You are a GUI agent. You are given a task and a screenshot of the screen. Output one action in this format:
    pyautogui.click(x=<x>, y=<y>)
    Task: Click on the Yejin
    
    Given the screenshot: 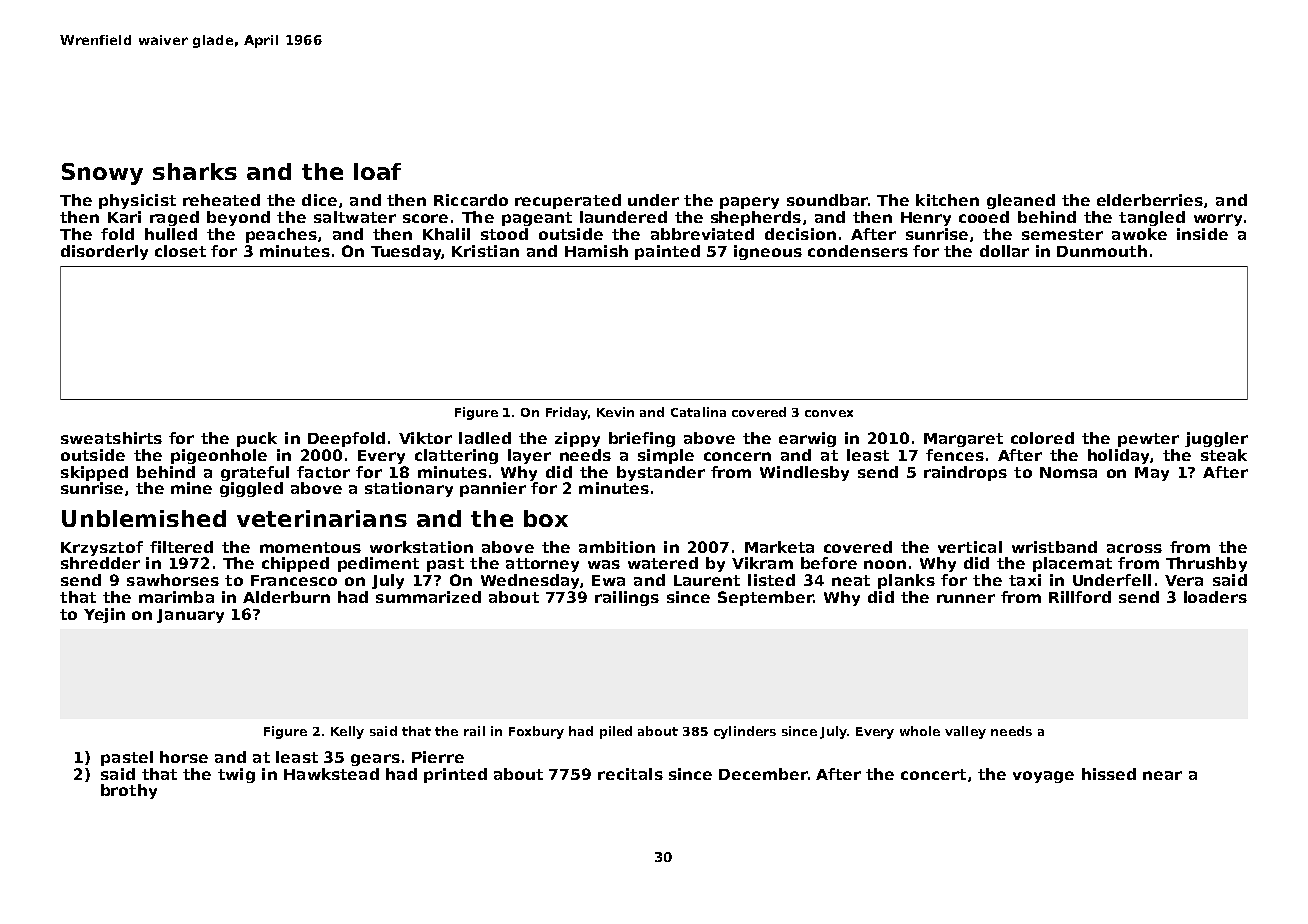 What is the action you would take?
    pyautogui.click(x=104, y=615)
